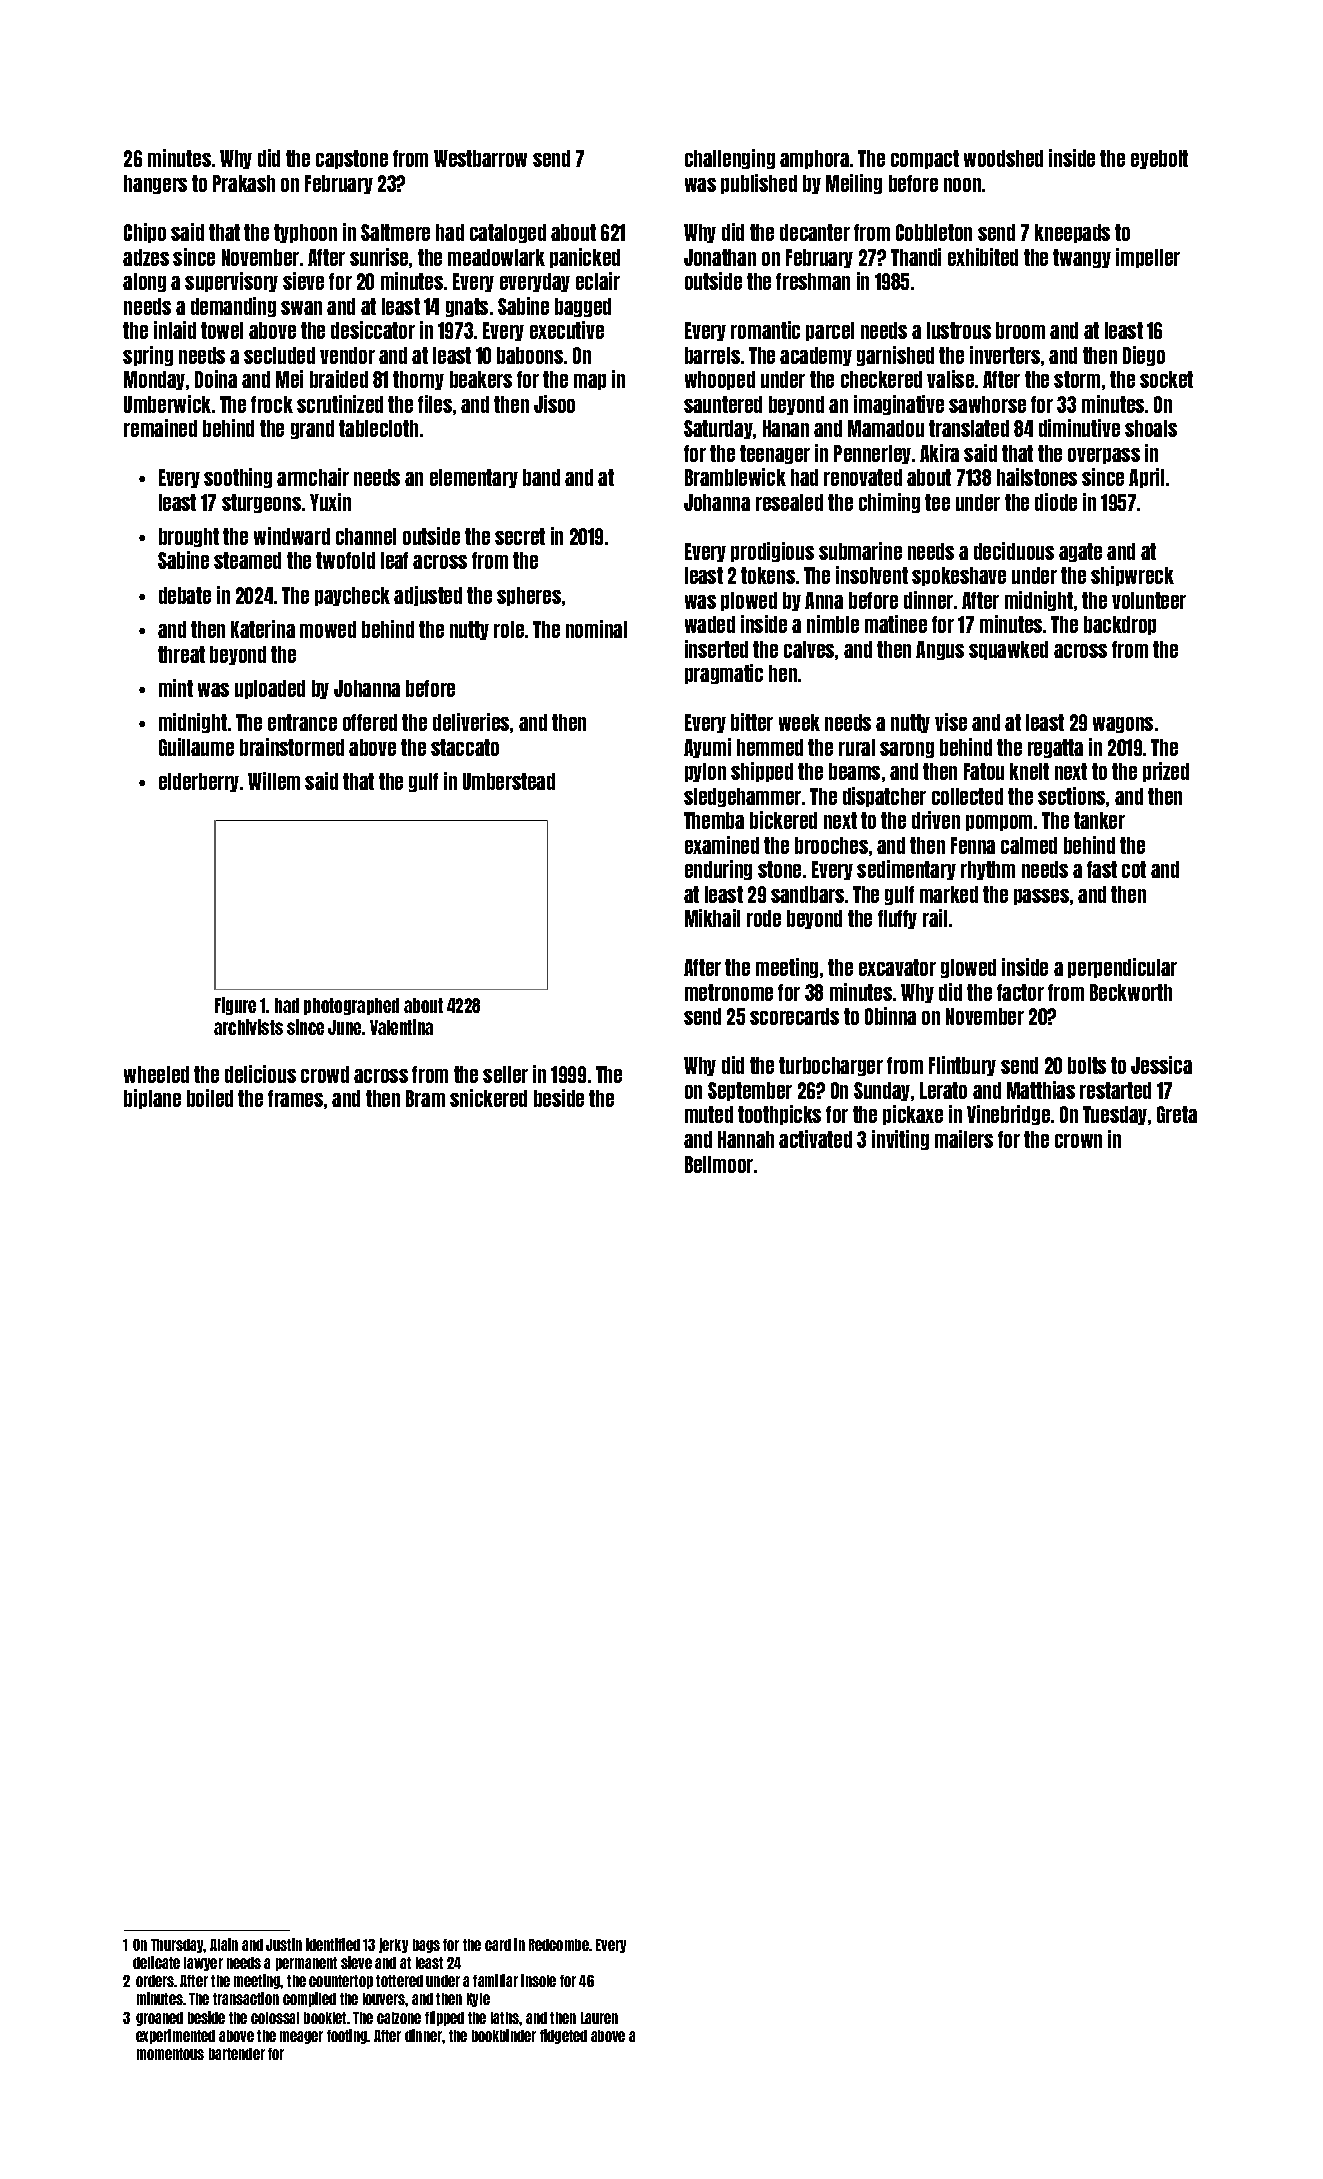 The image size is (1323, 2179). I want to click on transaction, so click(246, 1998).
